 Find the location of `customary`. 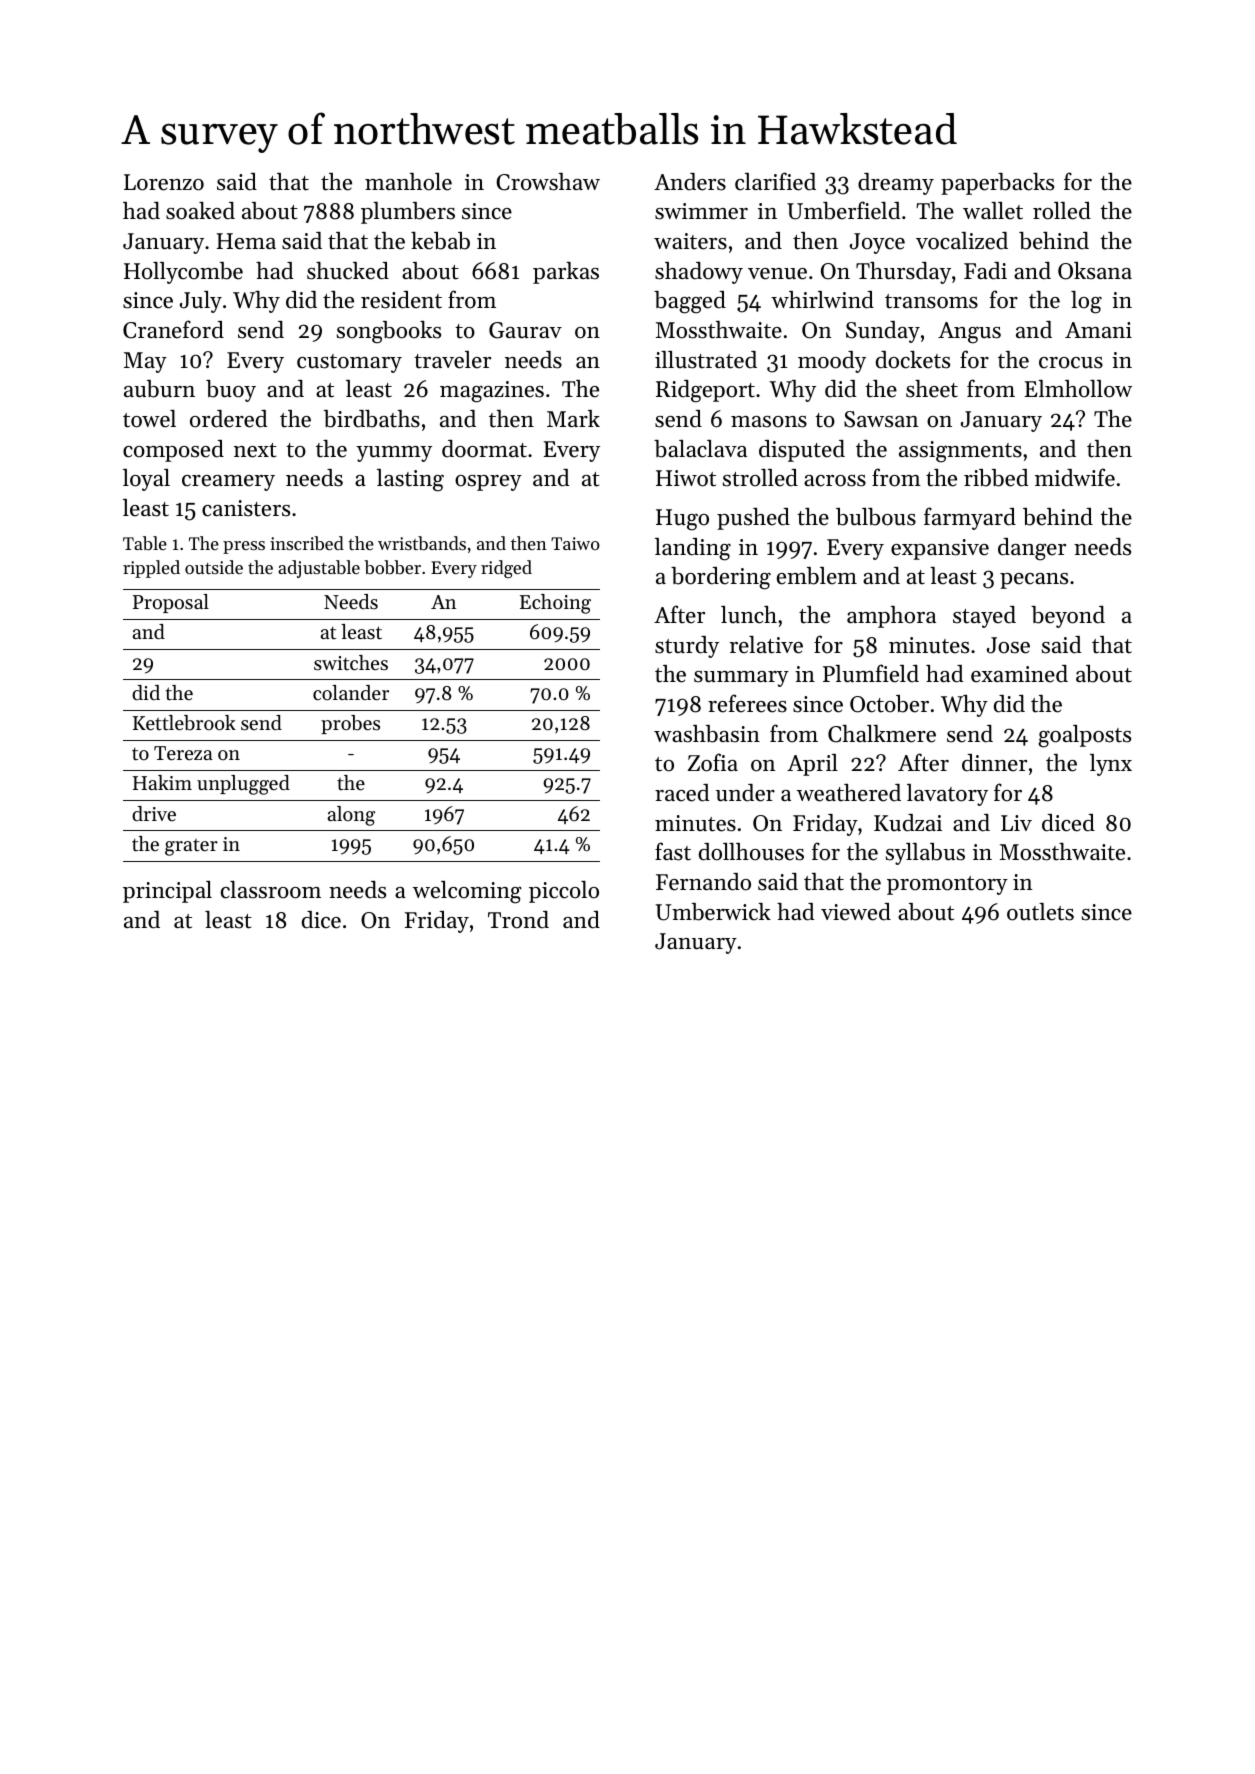

customary is located at coordinates (349, 363).
